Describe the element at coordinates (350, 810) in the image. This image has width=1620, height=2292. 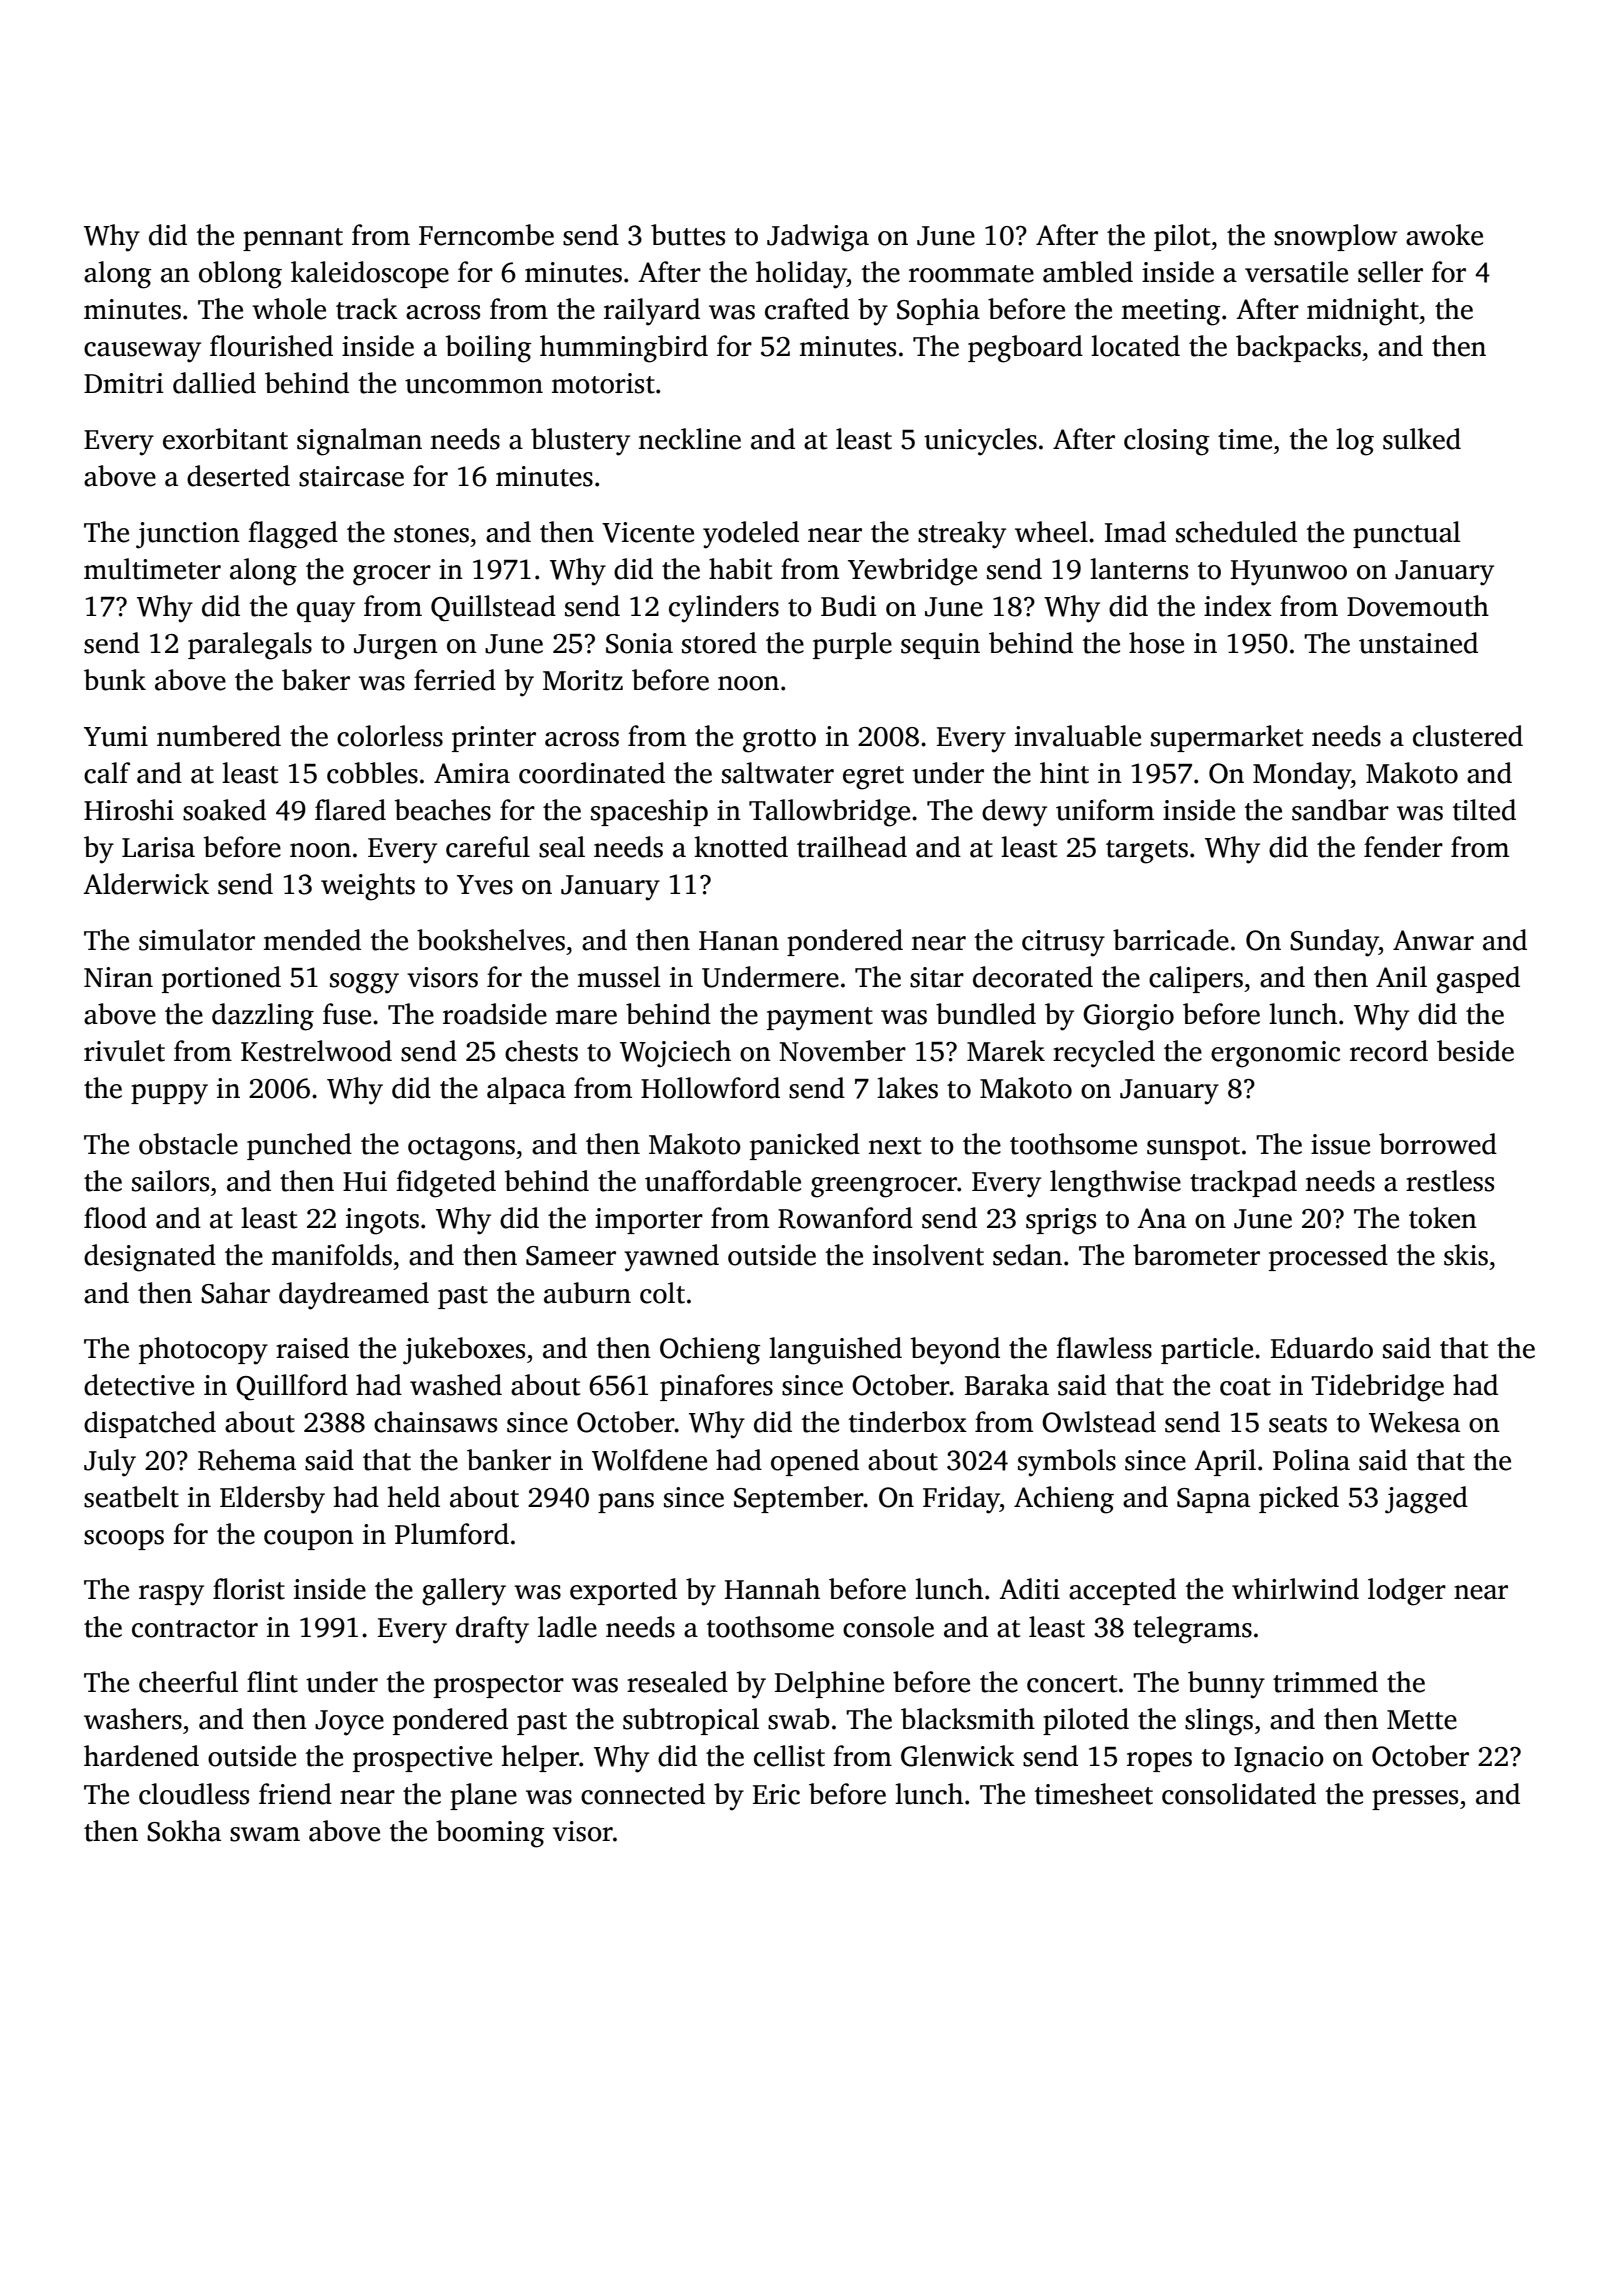
I see `flared` at that location.
